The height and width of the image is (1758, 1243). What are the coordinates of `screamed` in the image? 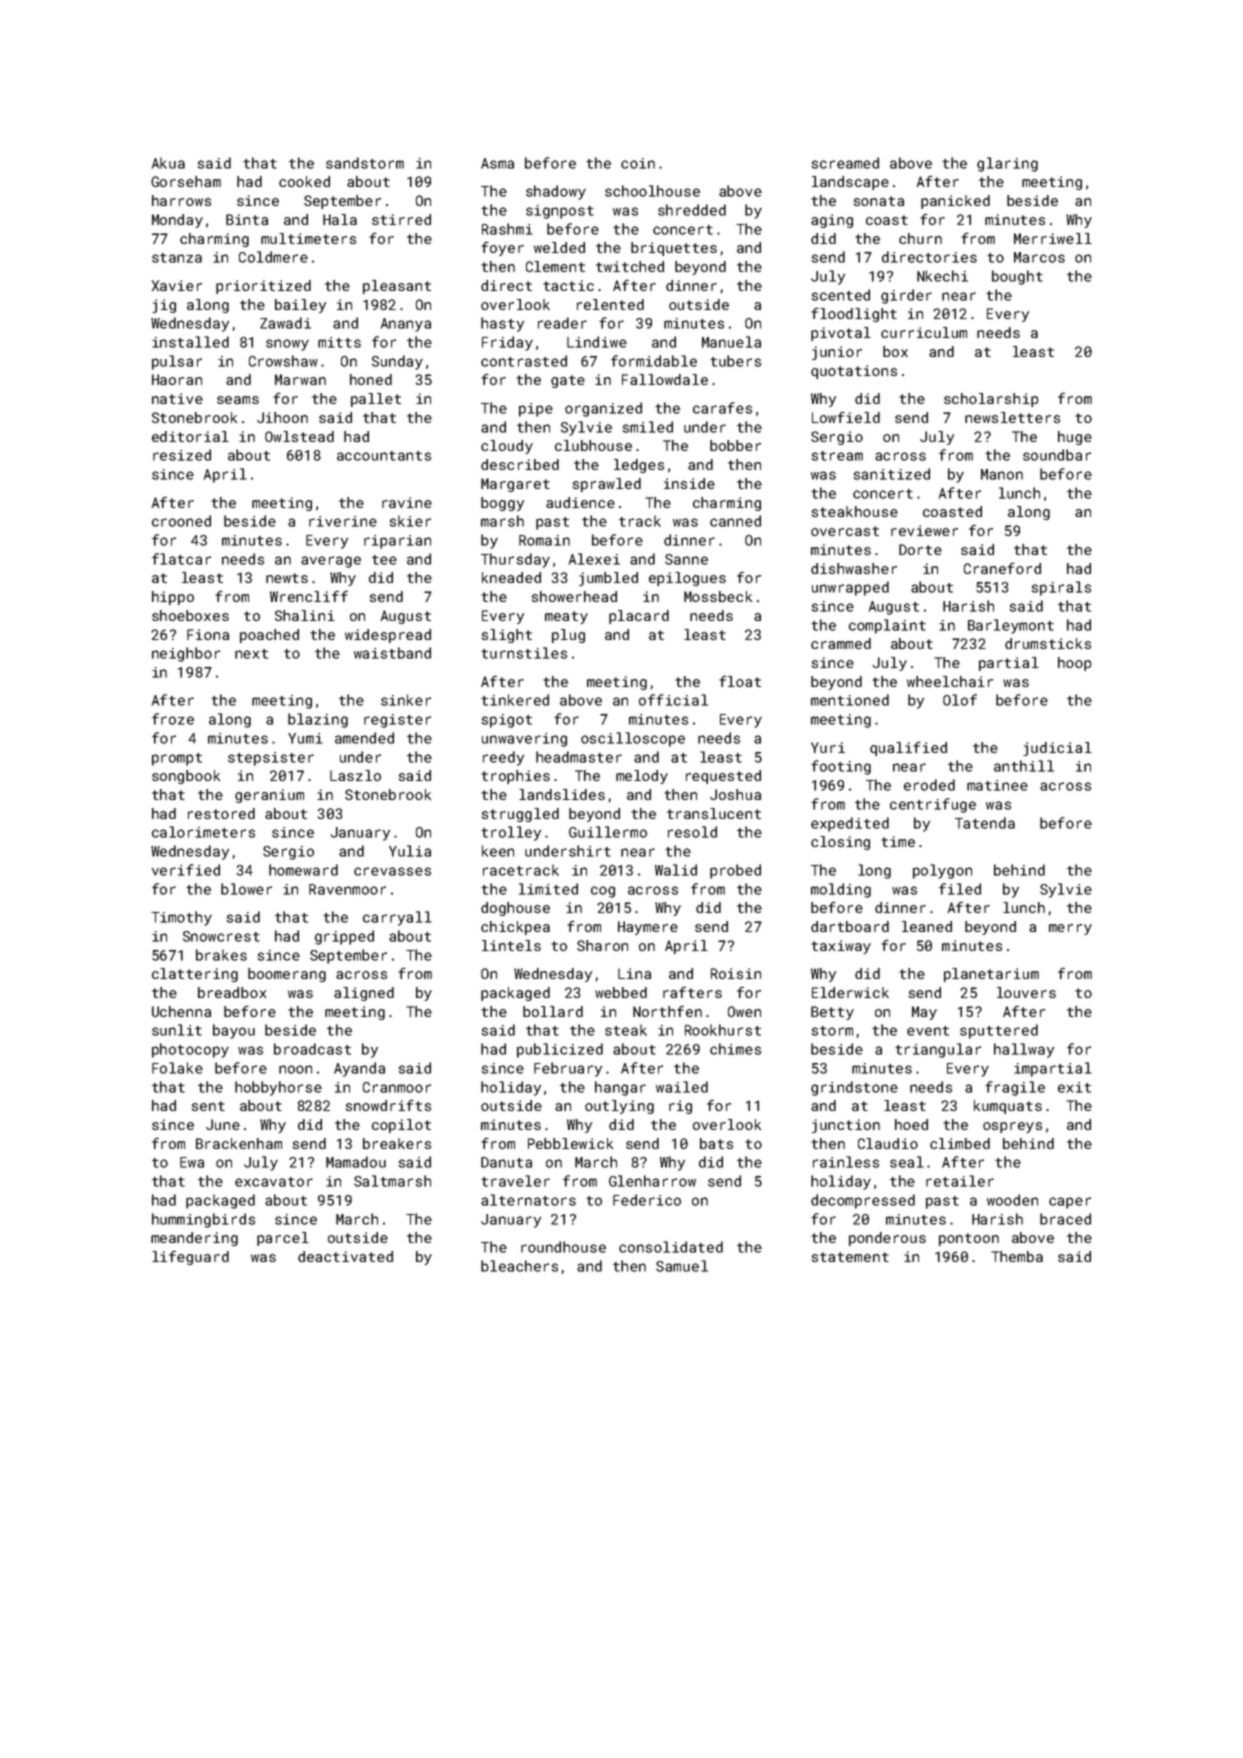 It's located at (845, 163).
